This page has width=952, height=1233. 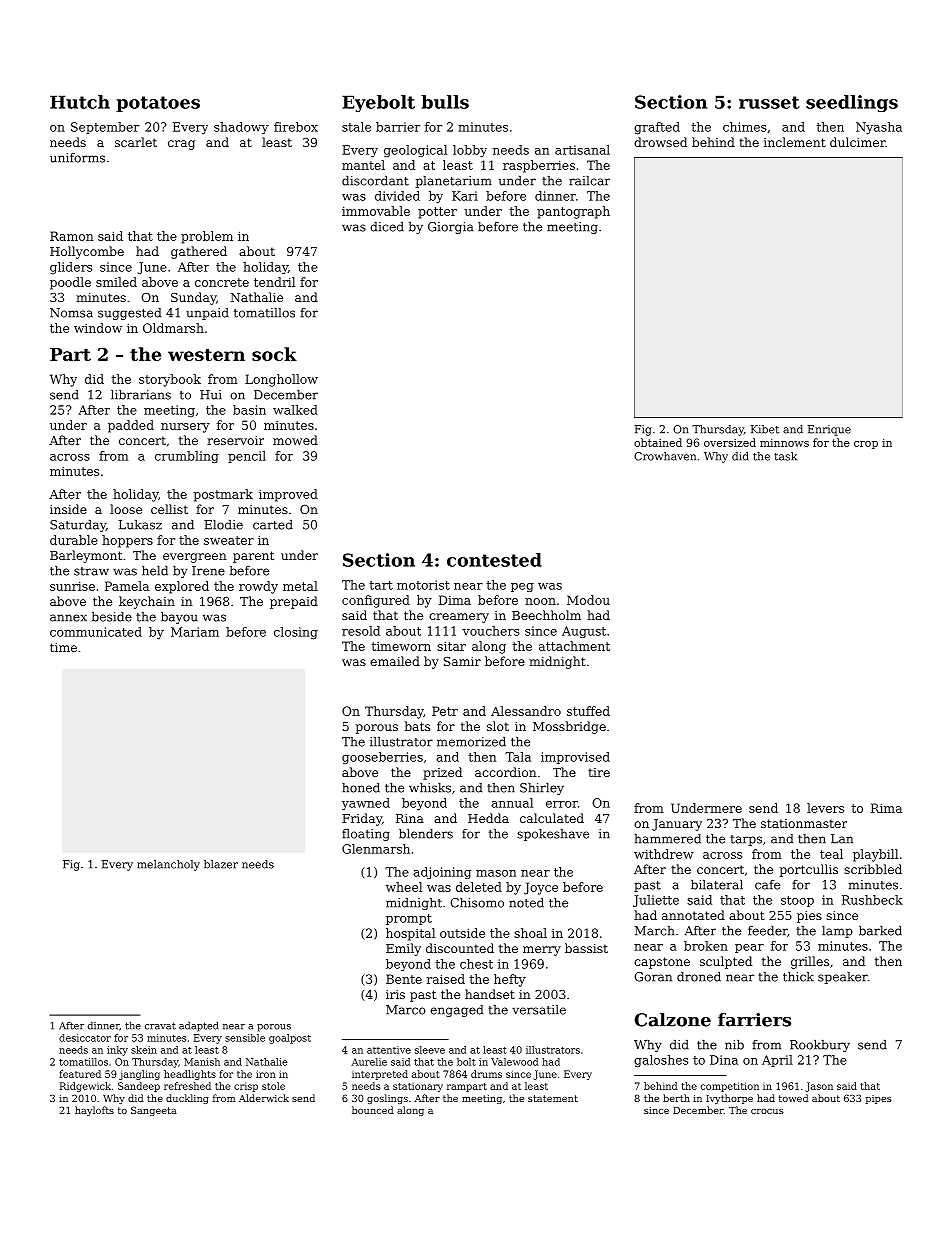 What do you see at coordinates (831, 854) in the page?
I see `teal` at bounding box center [831, 854].
